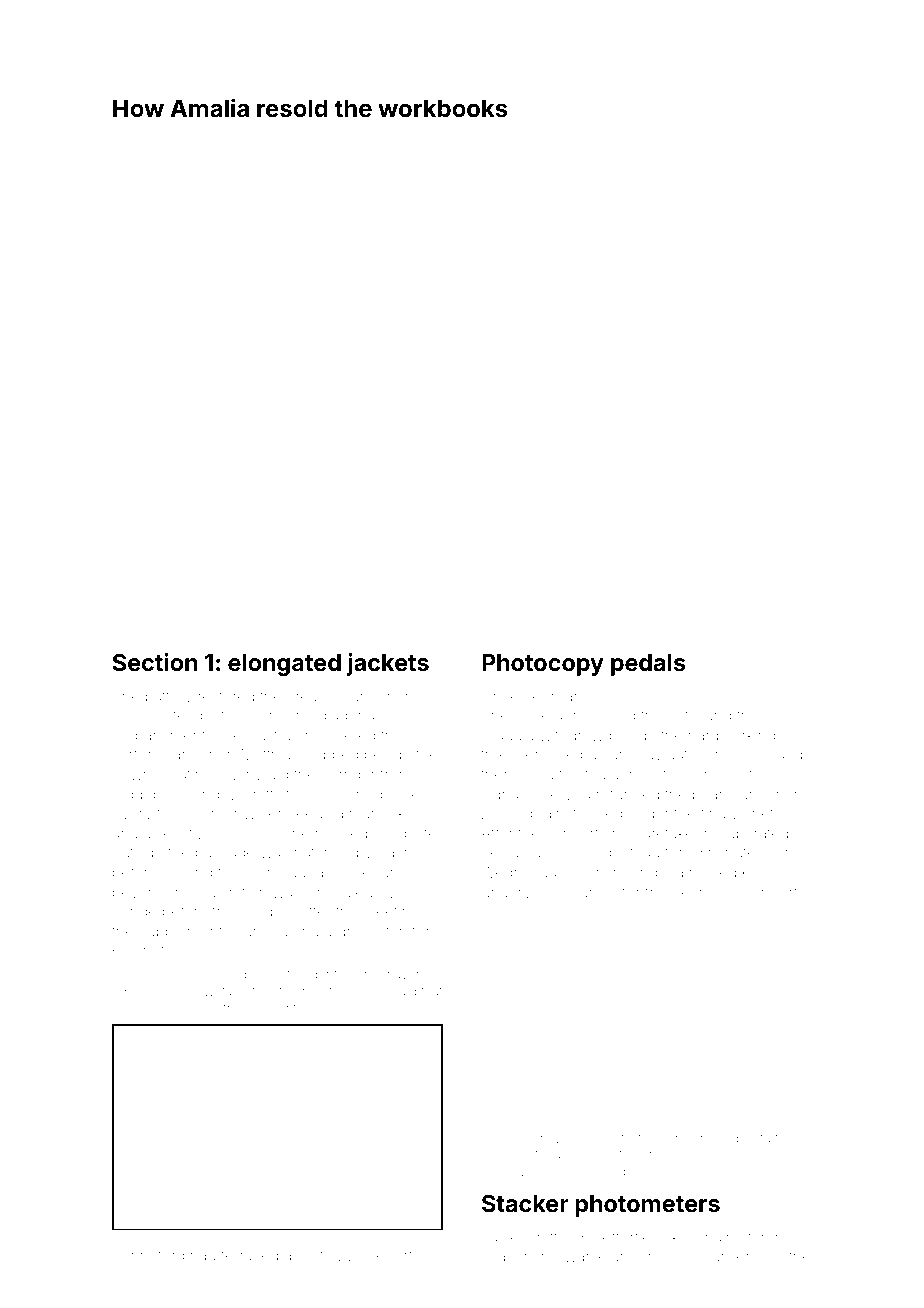  I want to click on jackets, so click(388, 664).
